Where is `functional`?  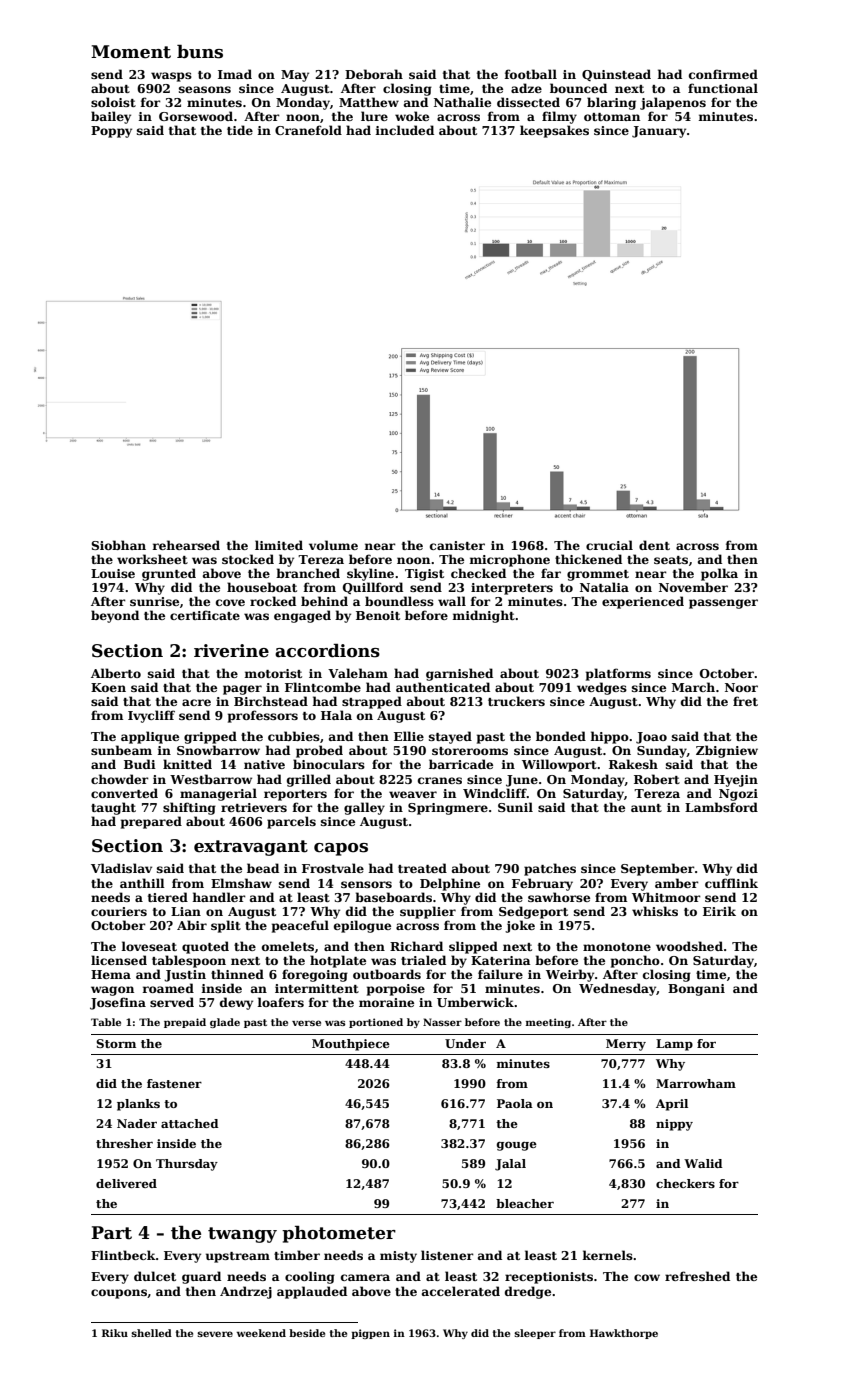 functional is located at coordinates (723, 88).
